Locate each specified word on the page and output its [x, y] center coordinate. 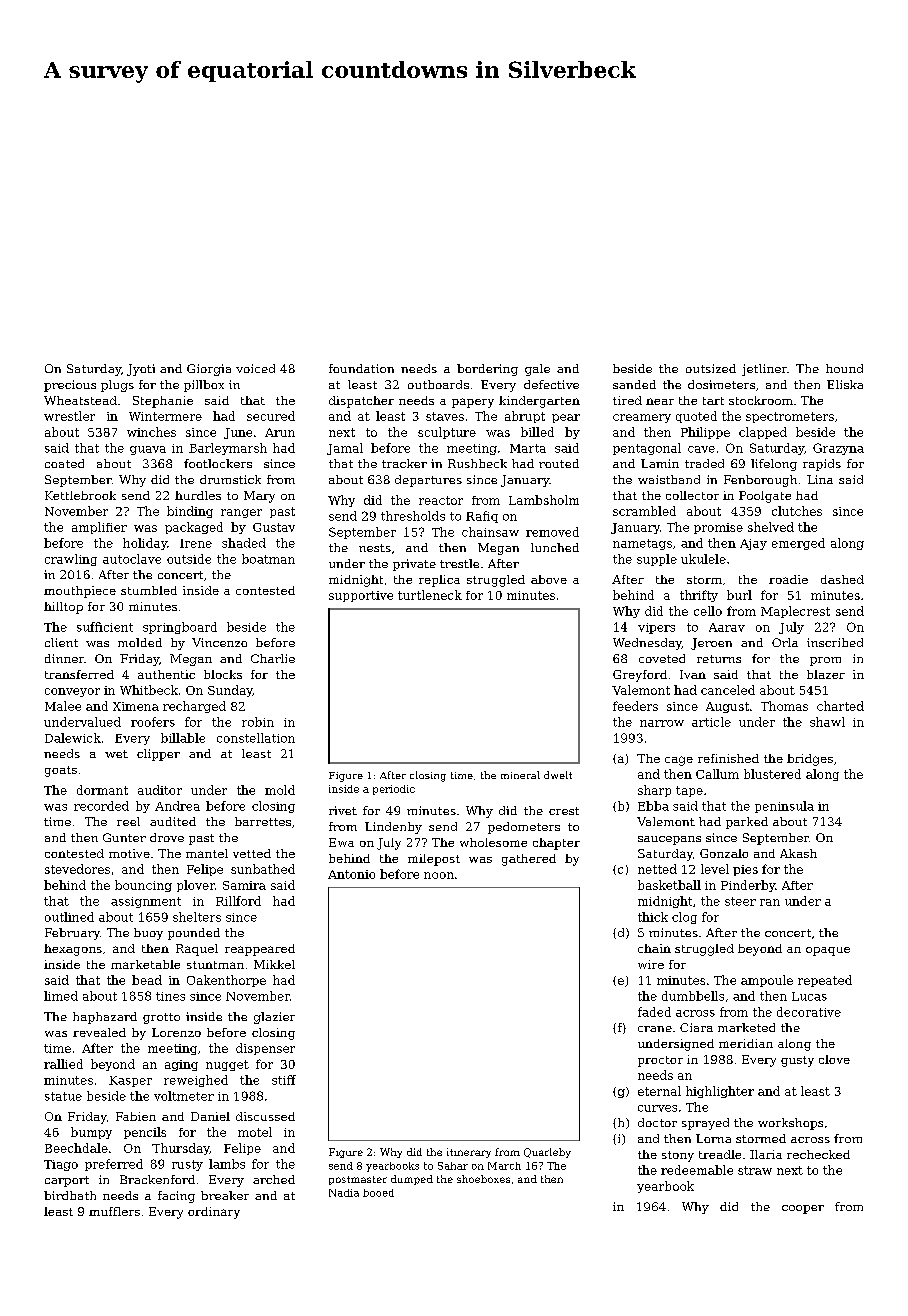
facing [176, 1197]
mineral [520, 775]
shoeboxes [483, 1179]
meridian [746, 1043]
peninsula [784, 807]
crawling [71, 560]
